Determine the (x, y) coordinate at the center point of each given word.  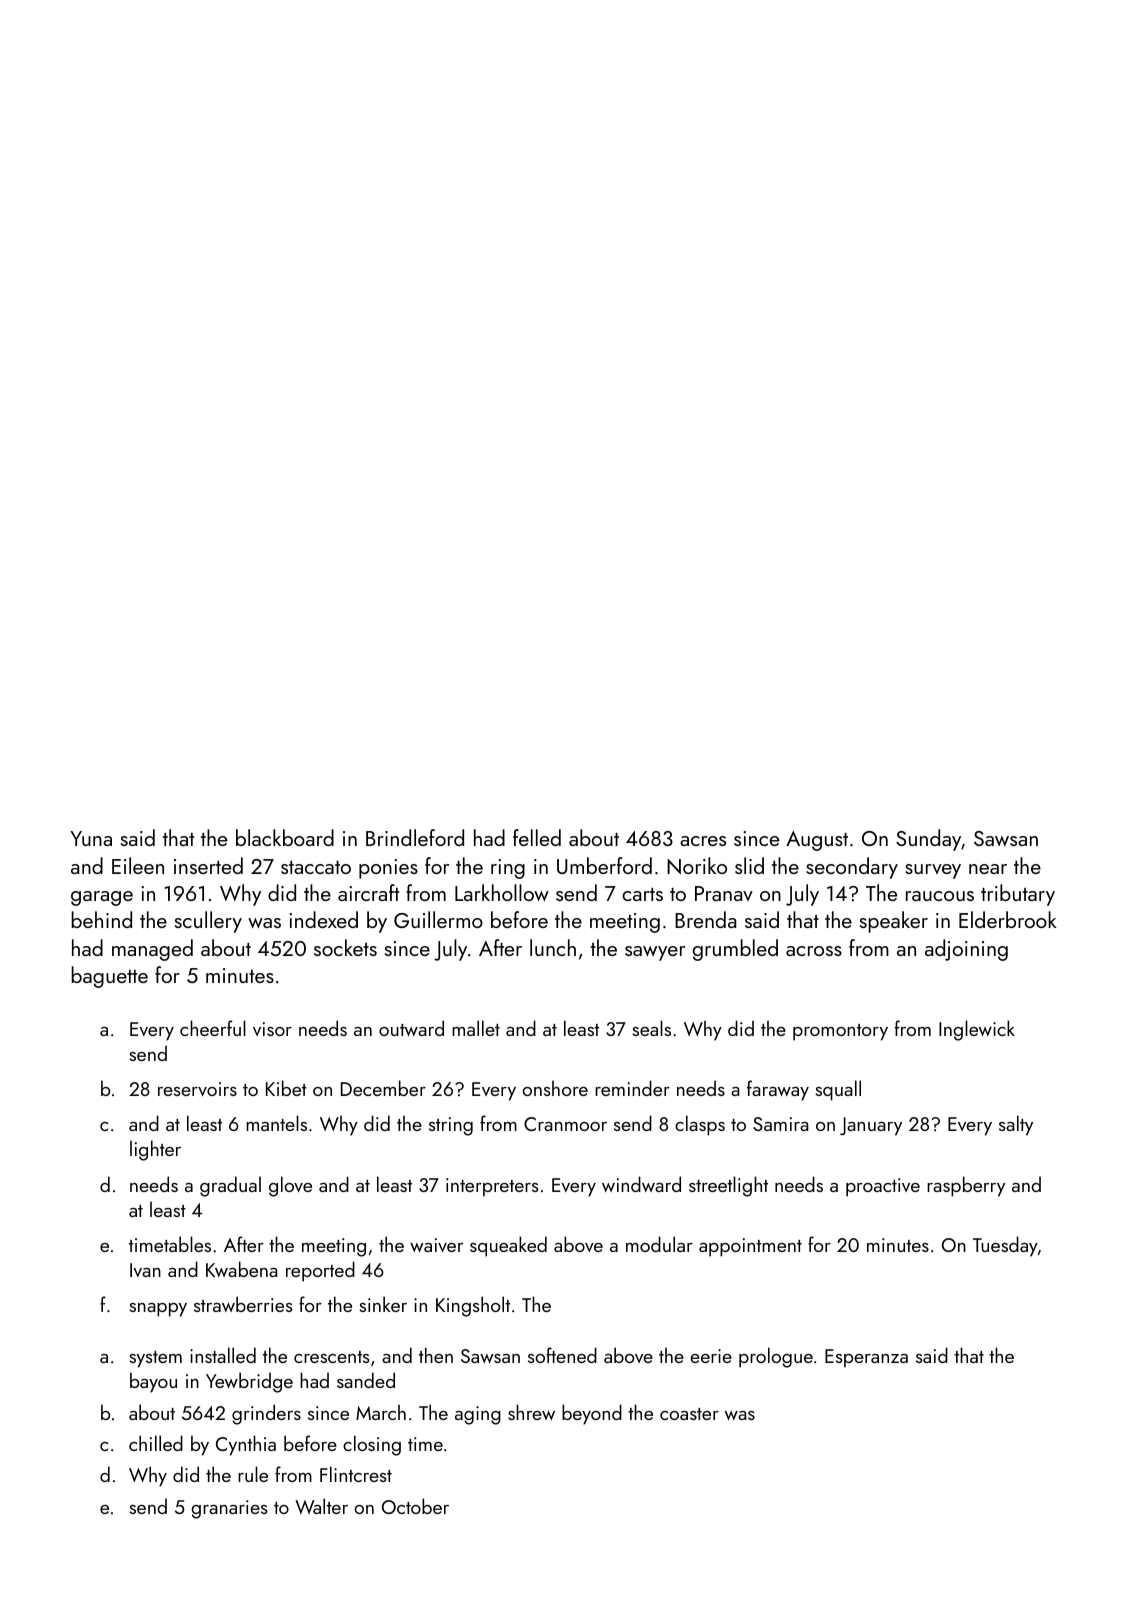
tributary (1018, 895)
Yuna (91, 838)
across (814, 951)
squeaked (508, 1246)
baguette (109, 977)
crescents (332, 1357)
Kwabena (242, 1269)
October (415, 1506)
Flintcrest (356, 1474)
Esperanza (866, 1358)
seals (651, 1028)
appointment (750, 1247)
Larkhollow (502, 892)
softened (562, 1355)
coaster (689, 1414)
